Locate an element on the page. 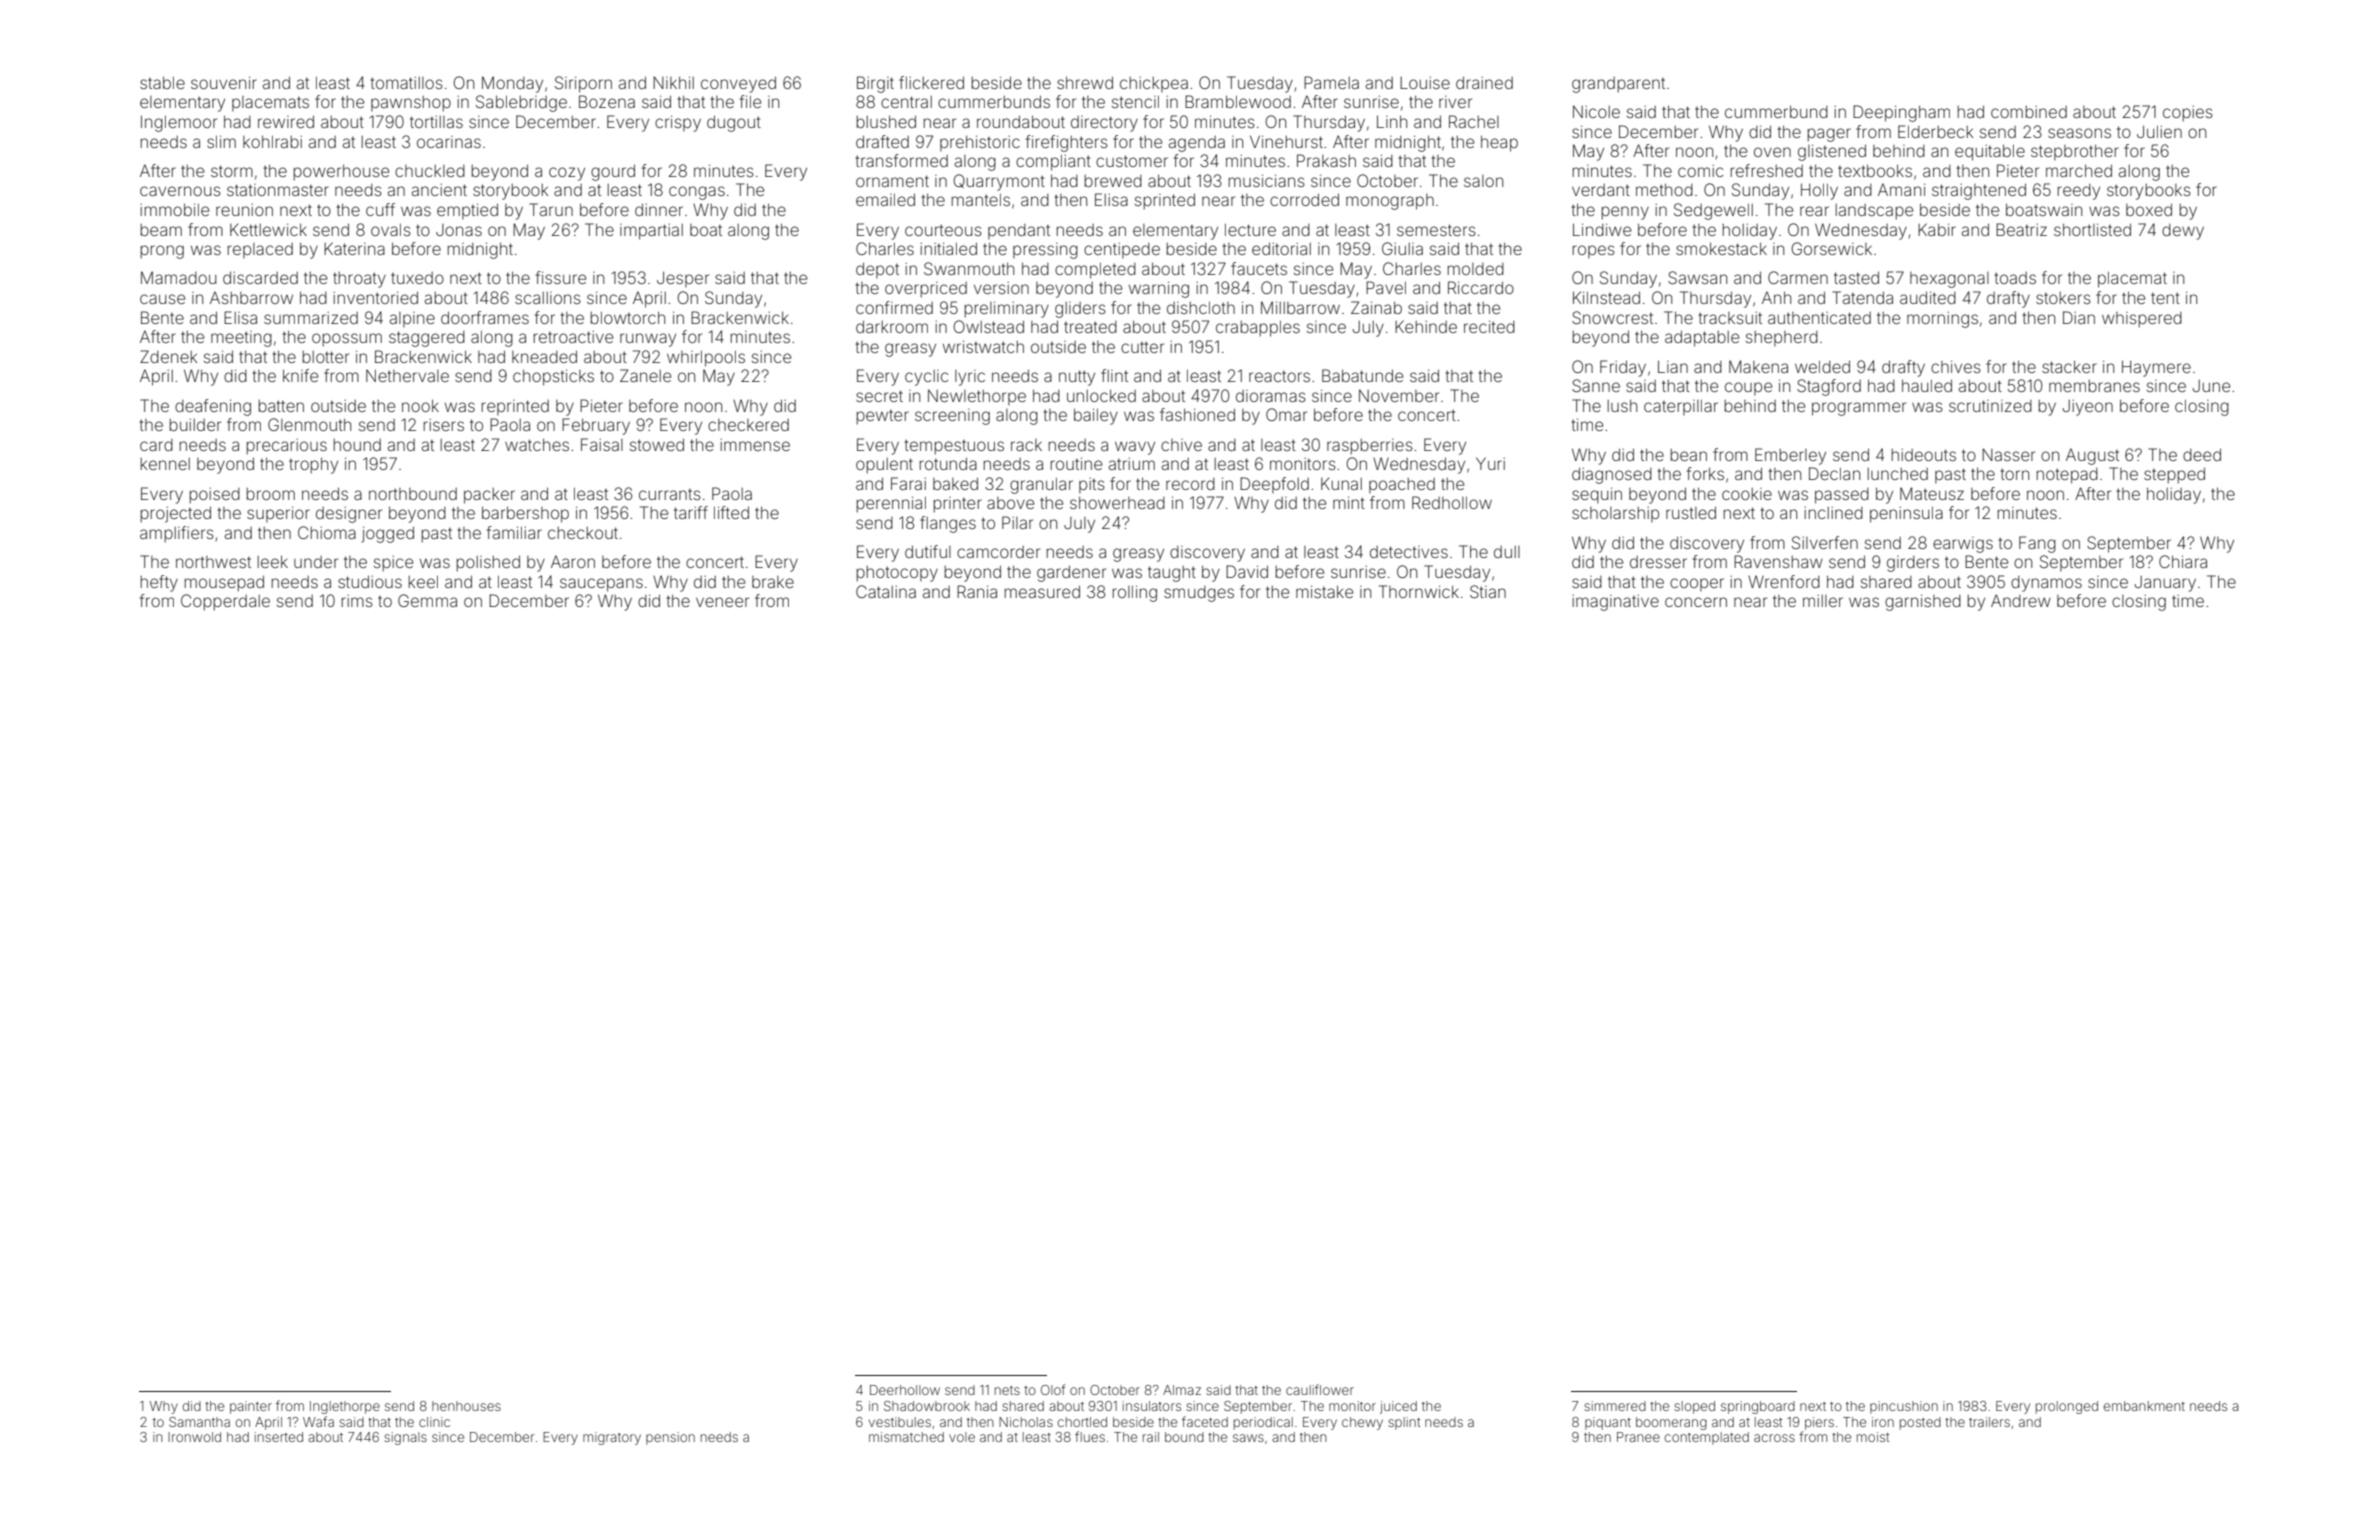 The image size is (2380, 1540). flanges is located at coordinates (948, 524).
